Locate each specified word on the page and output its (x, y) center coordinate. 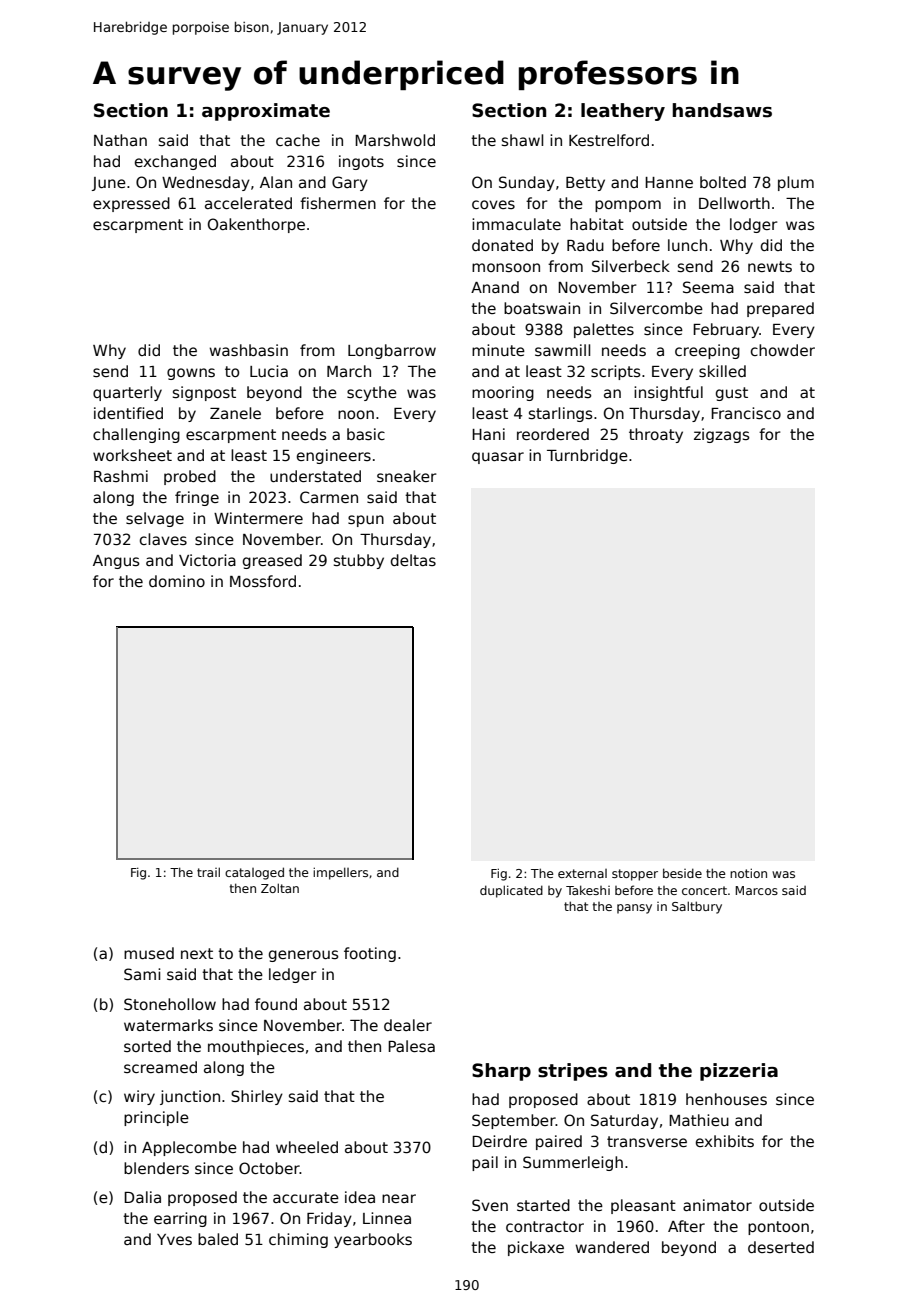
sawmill (562, 350)
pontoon (778, 1228)
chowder (783, 350)
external (582, 873)
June (109, 184)
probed (190, 477)
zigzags (722, 435)
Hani (488, 434)
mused (149, 953)
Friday (329, 1219)
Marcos (757, 890)
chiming (298, 1240)
